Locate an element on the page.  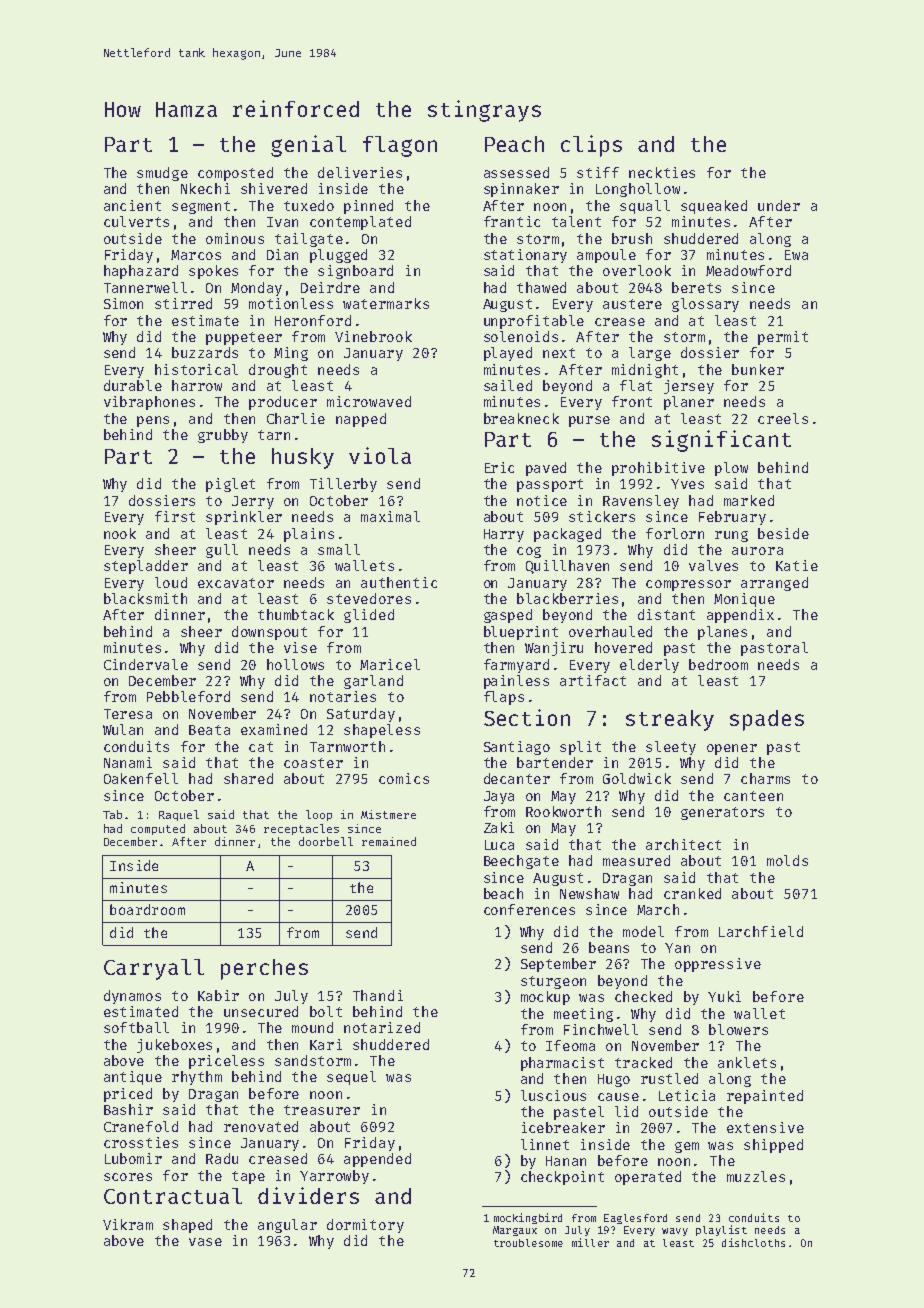
durable is located at coordinates (133, 385).
